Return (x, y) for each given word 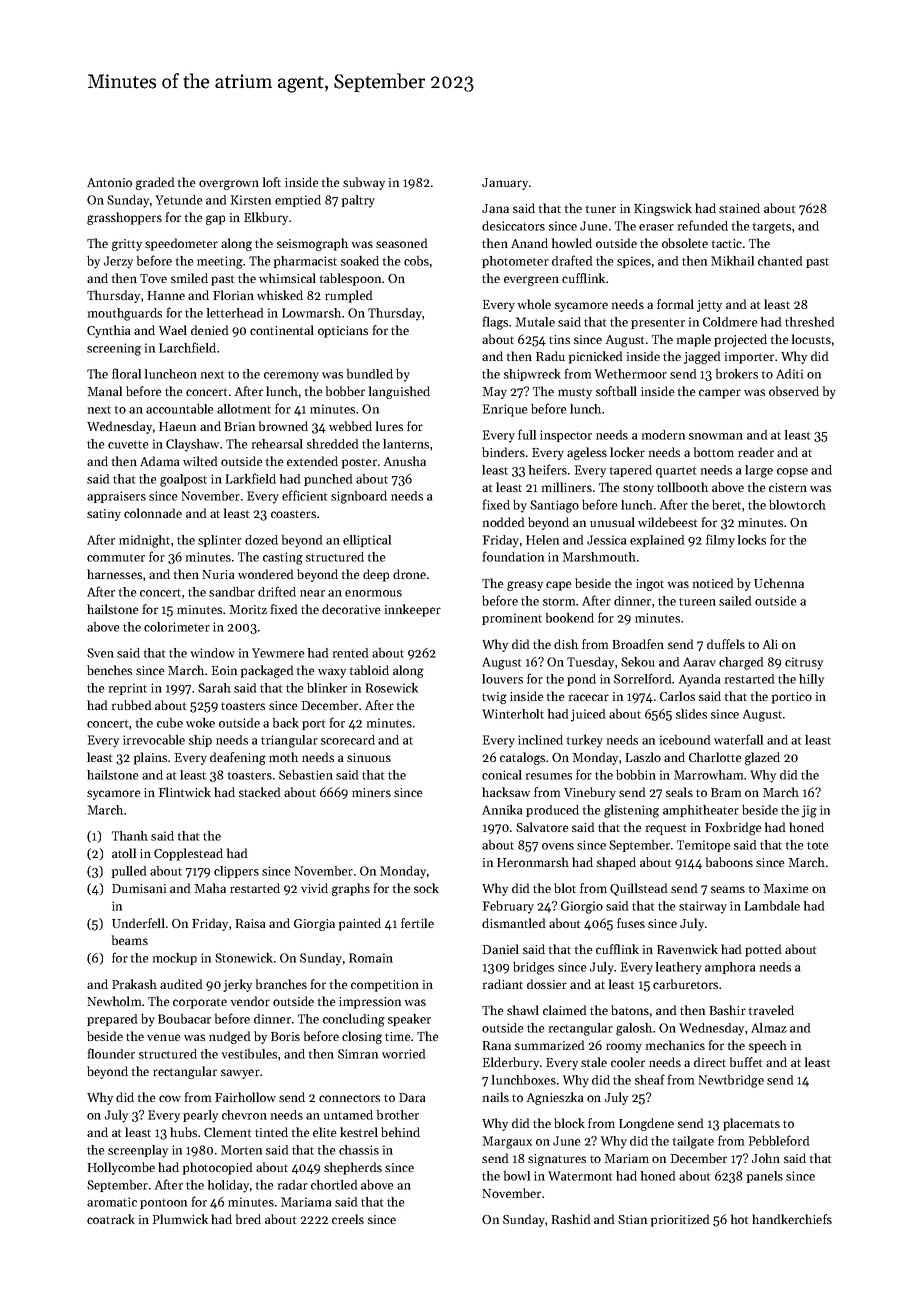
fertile (417, 923)
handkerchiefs (792, 1219)
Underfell (138, 923)
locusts (811, 339)
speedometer (181, 244)
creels (348, 1219)
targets (772, 228)
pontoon (163, 1204)
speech (768, 1046)
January (505, 184)
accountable (179, 408)
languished (399, 392)
